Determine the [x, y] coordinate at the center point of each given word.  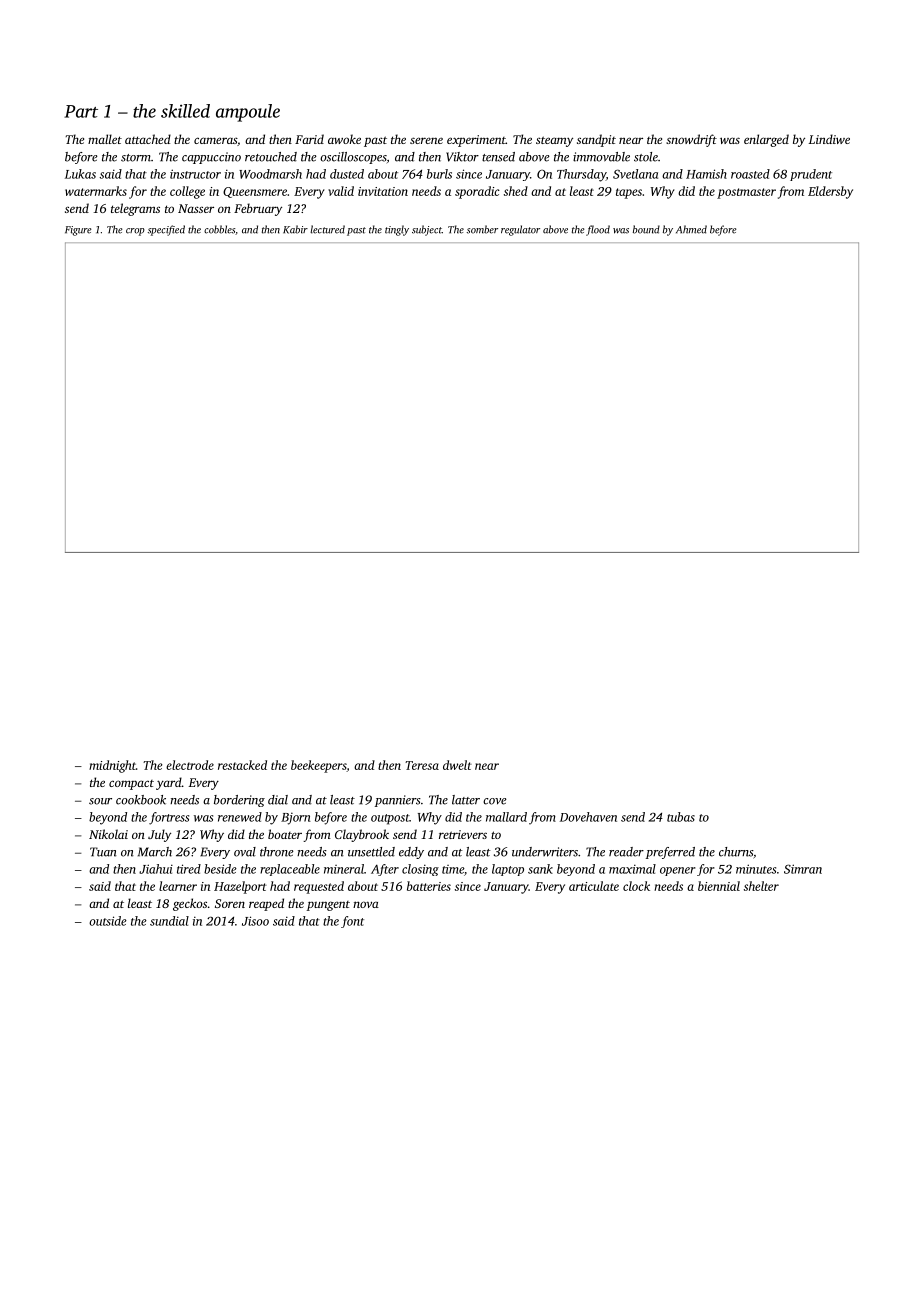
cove [495, 801]
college [187, 192]
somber [482, 229]
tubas [681, 817]
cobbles [219, 229]
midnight [112, 766]
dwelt [457, 765]
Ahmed [691, 229]
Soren [230, 903]
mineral [344, 869]
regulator [520, 230]
